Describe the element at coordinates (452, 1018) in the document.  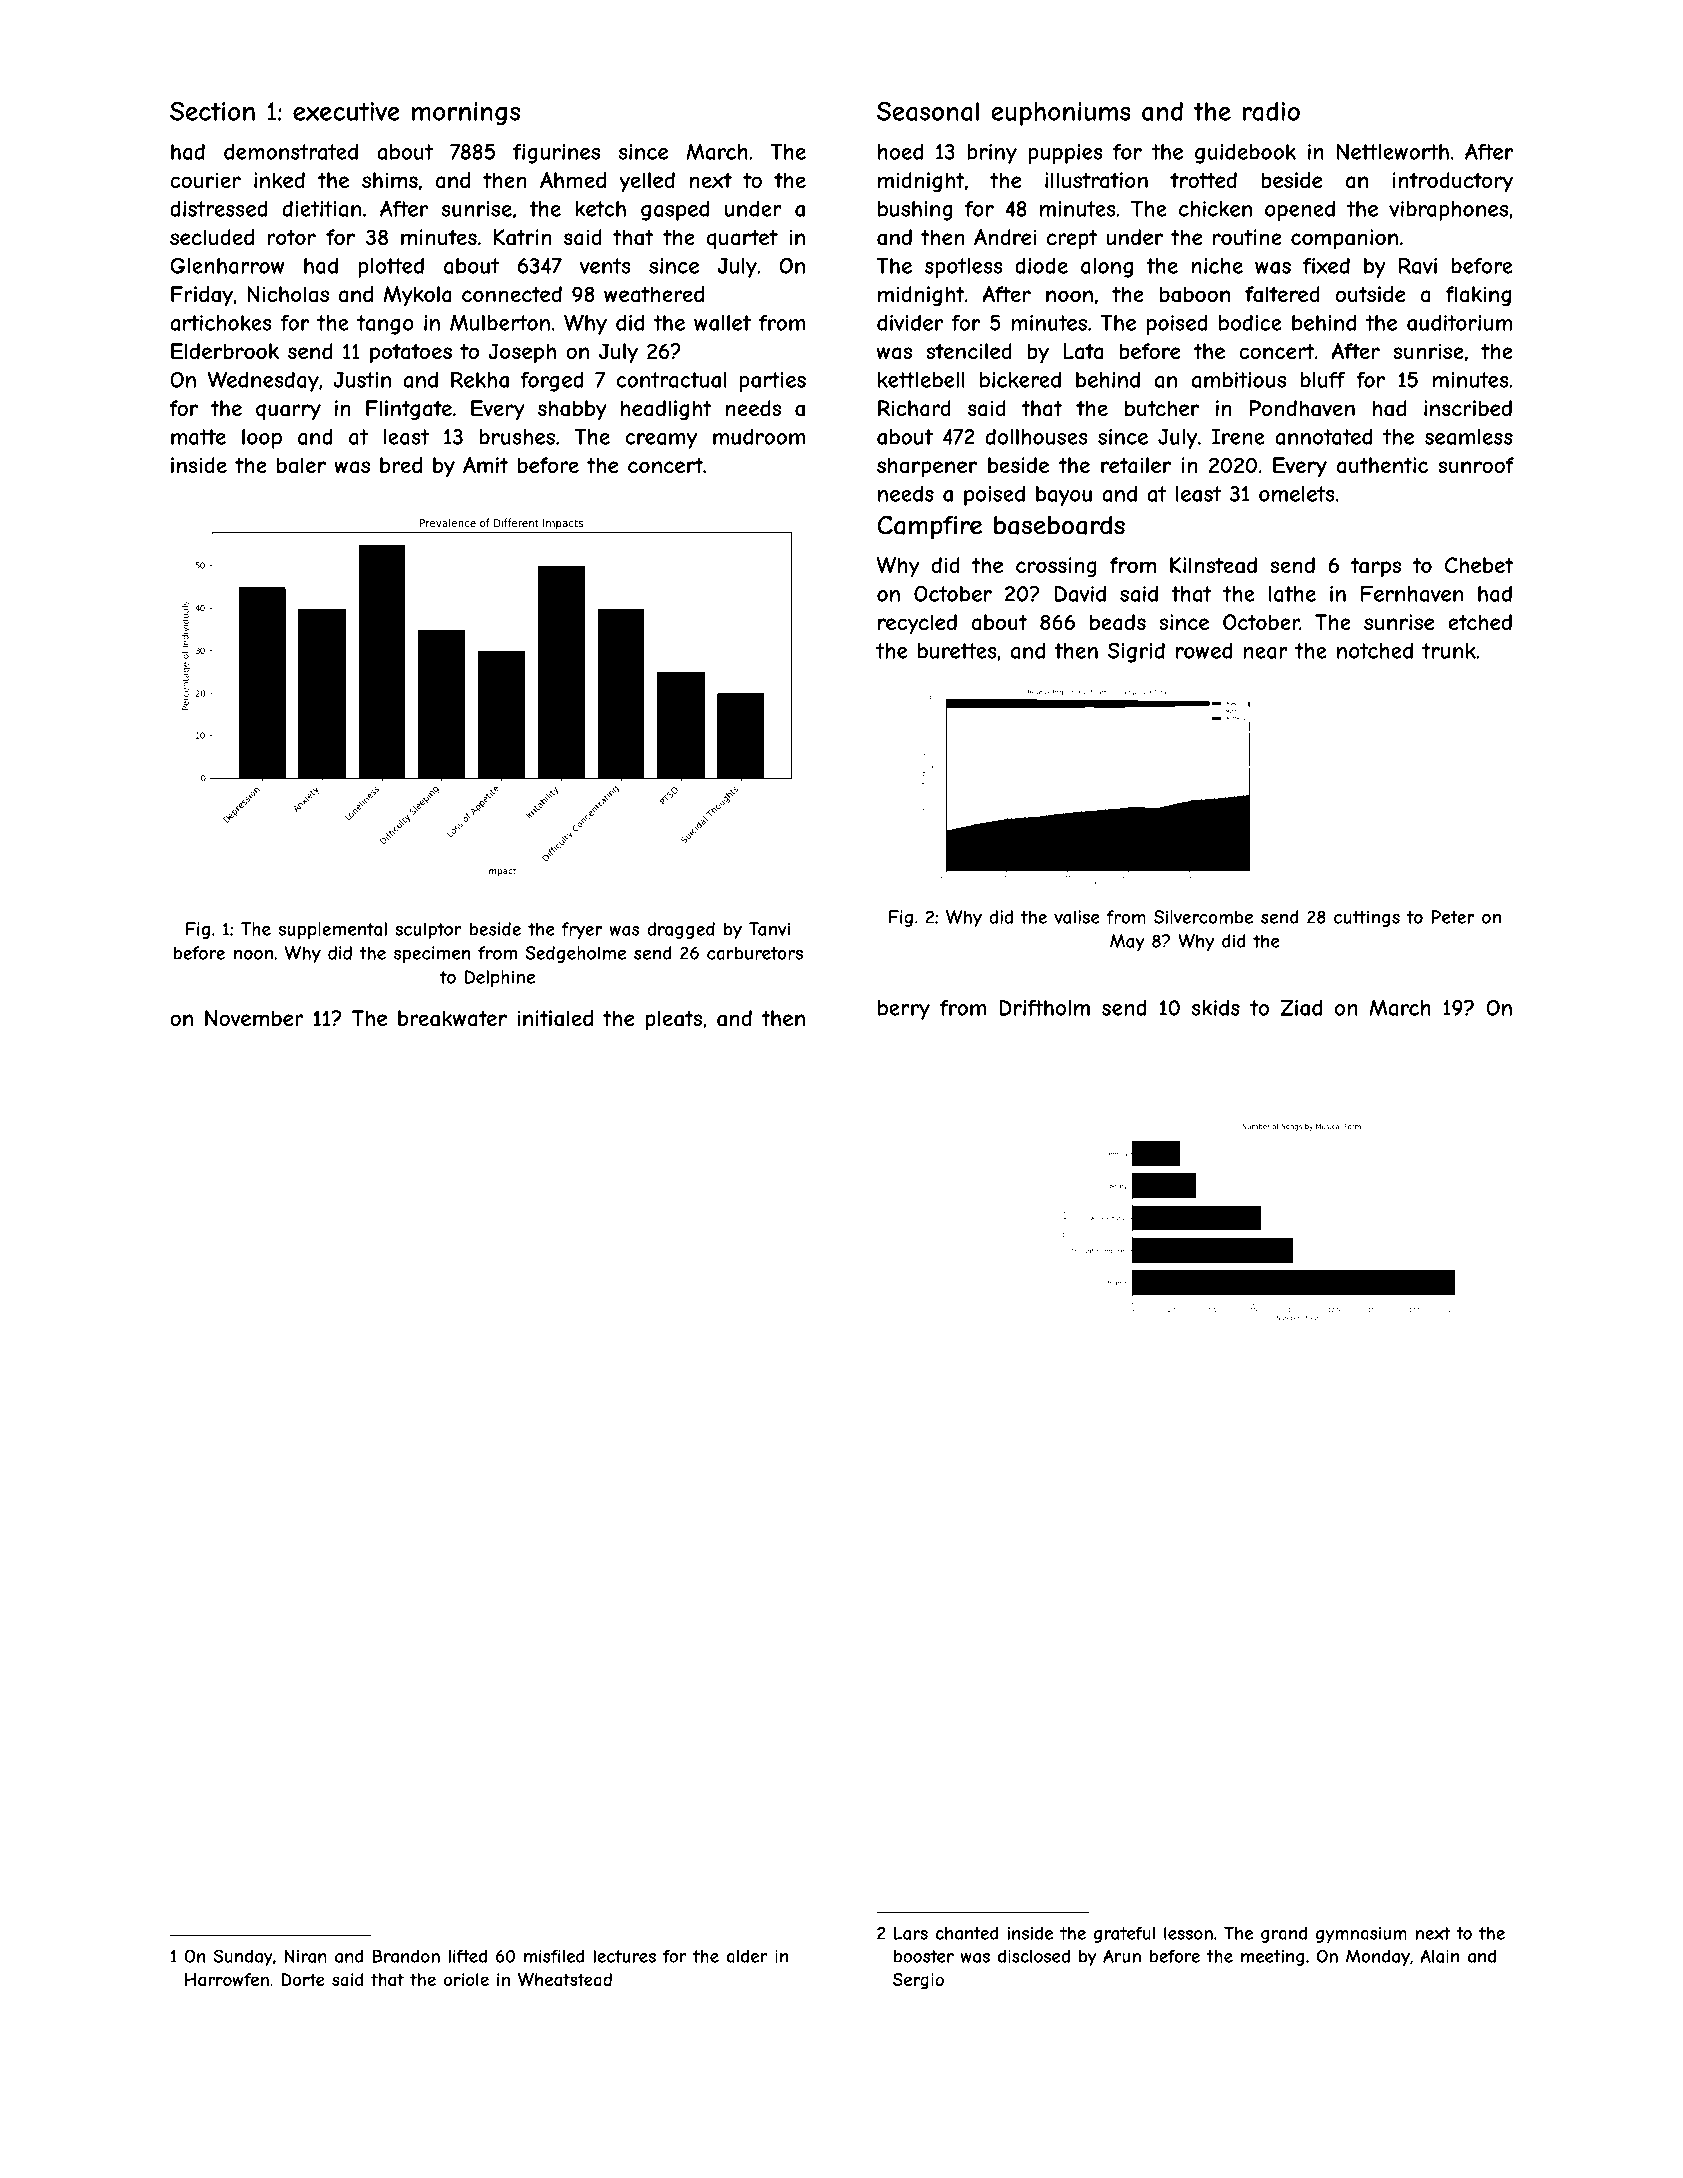
I see `breakwater` at that location.
